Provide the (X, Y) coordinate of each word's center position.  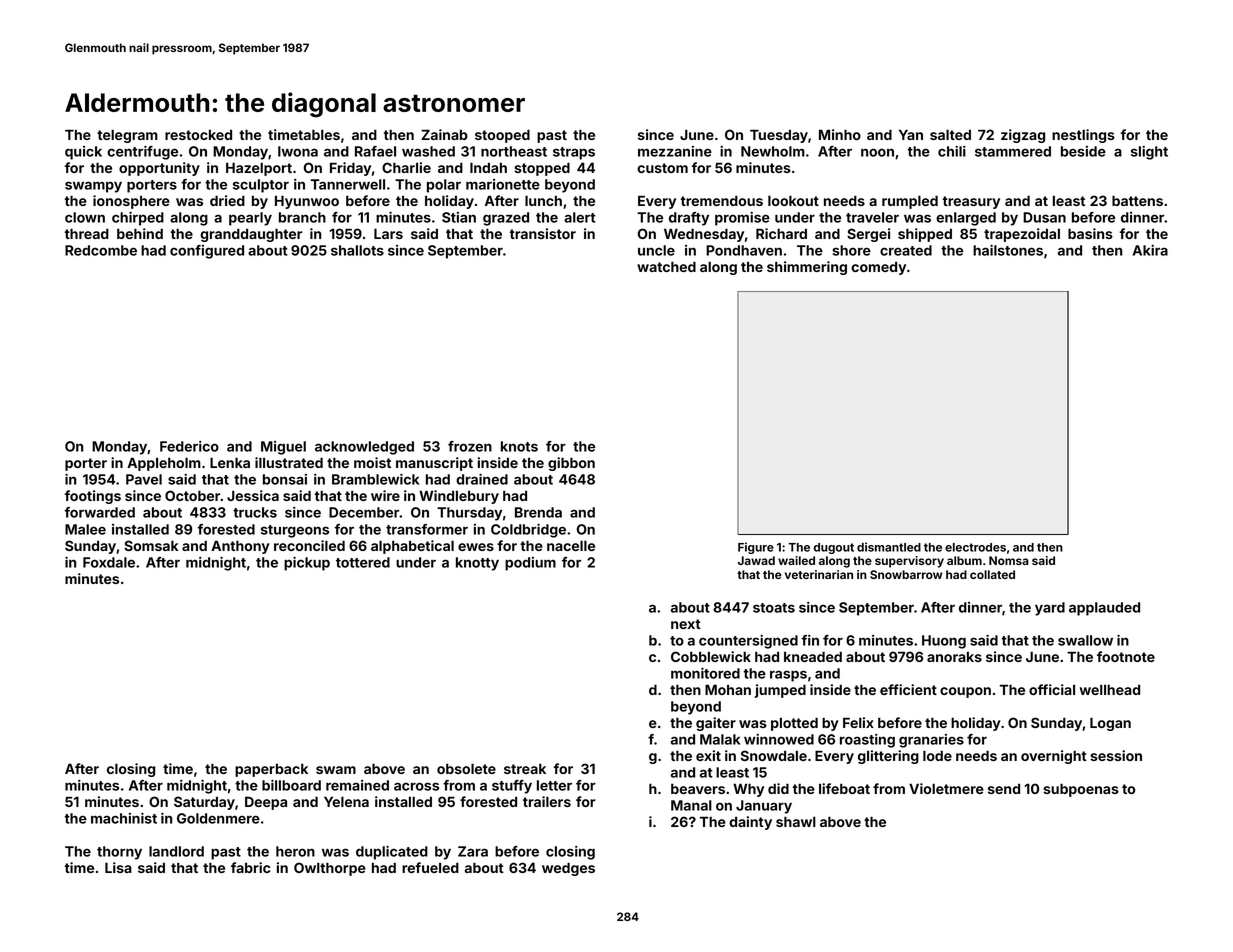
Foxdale (109, 562)
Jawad (756, 560)
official (1052, 689)
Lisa (118, 867)
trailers (547, 801)
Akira (1150, 250)
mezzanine (675, 151)
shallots (357, 250)
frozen (470, 446)
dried (227, 200)
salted (950, 134)
